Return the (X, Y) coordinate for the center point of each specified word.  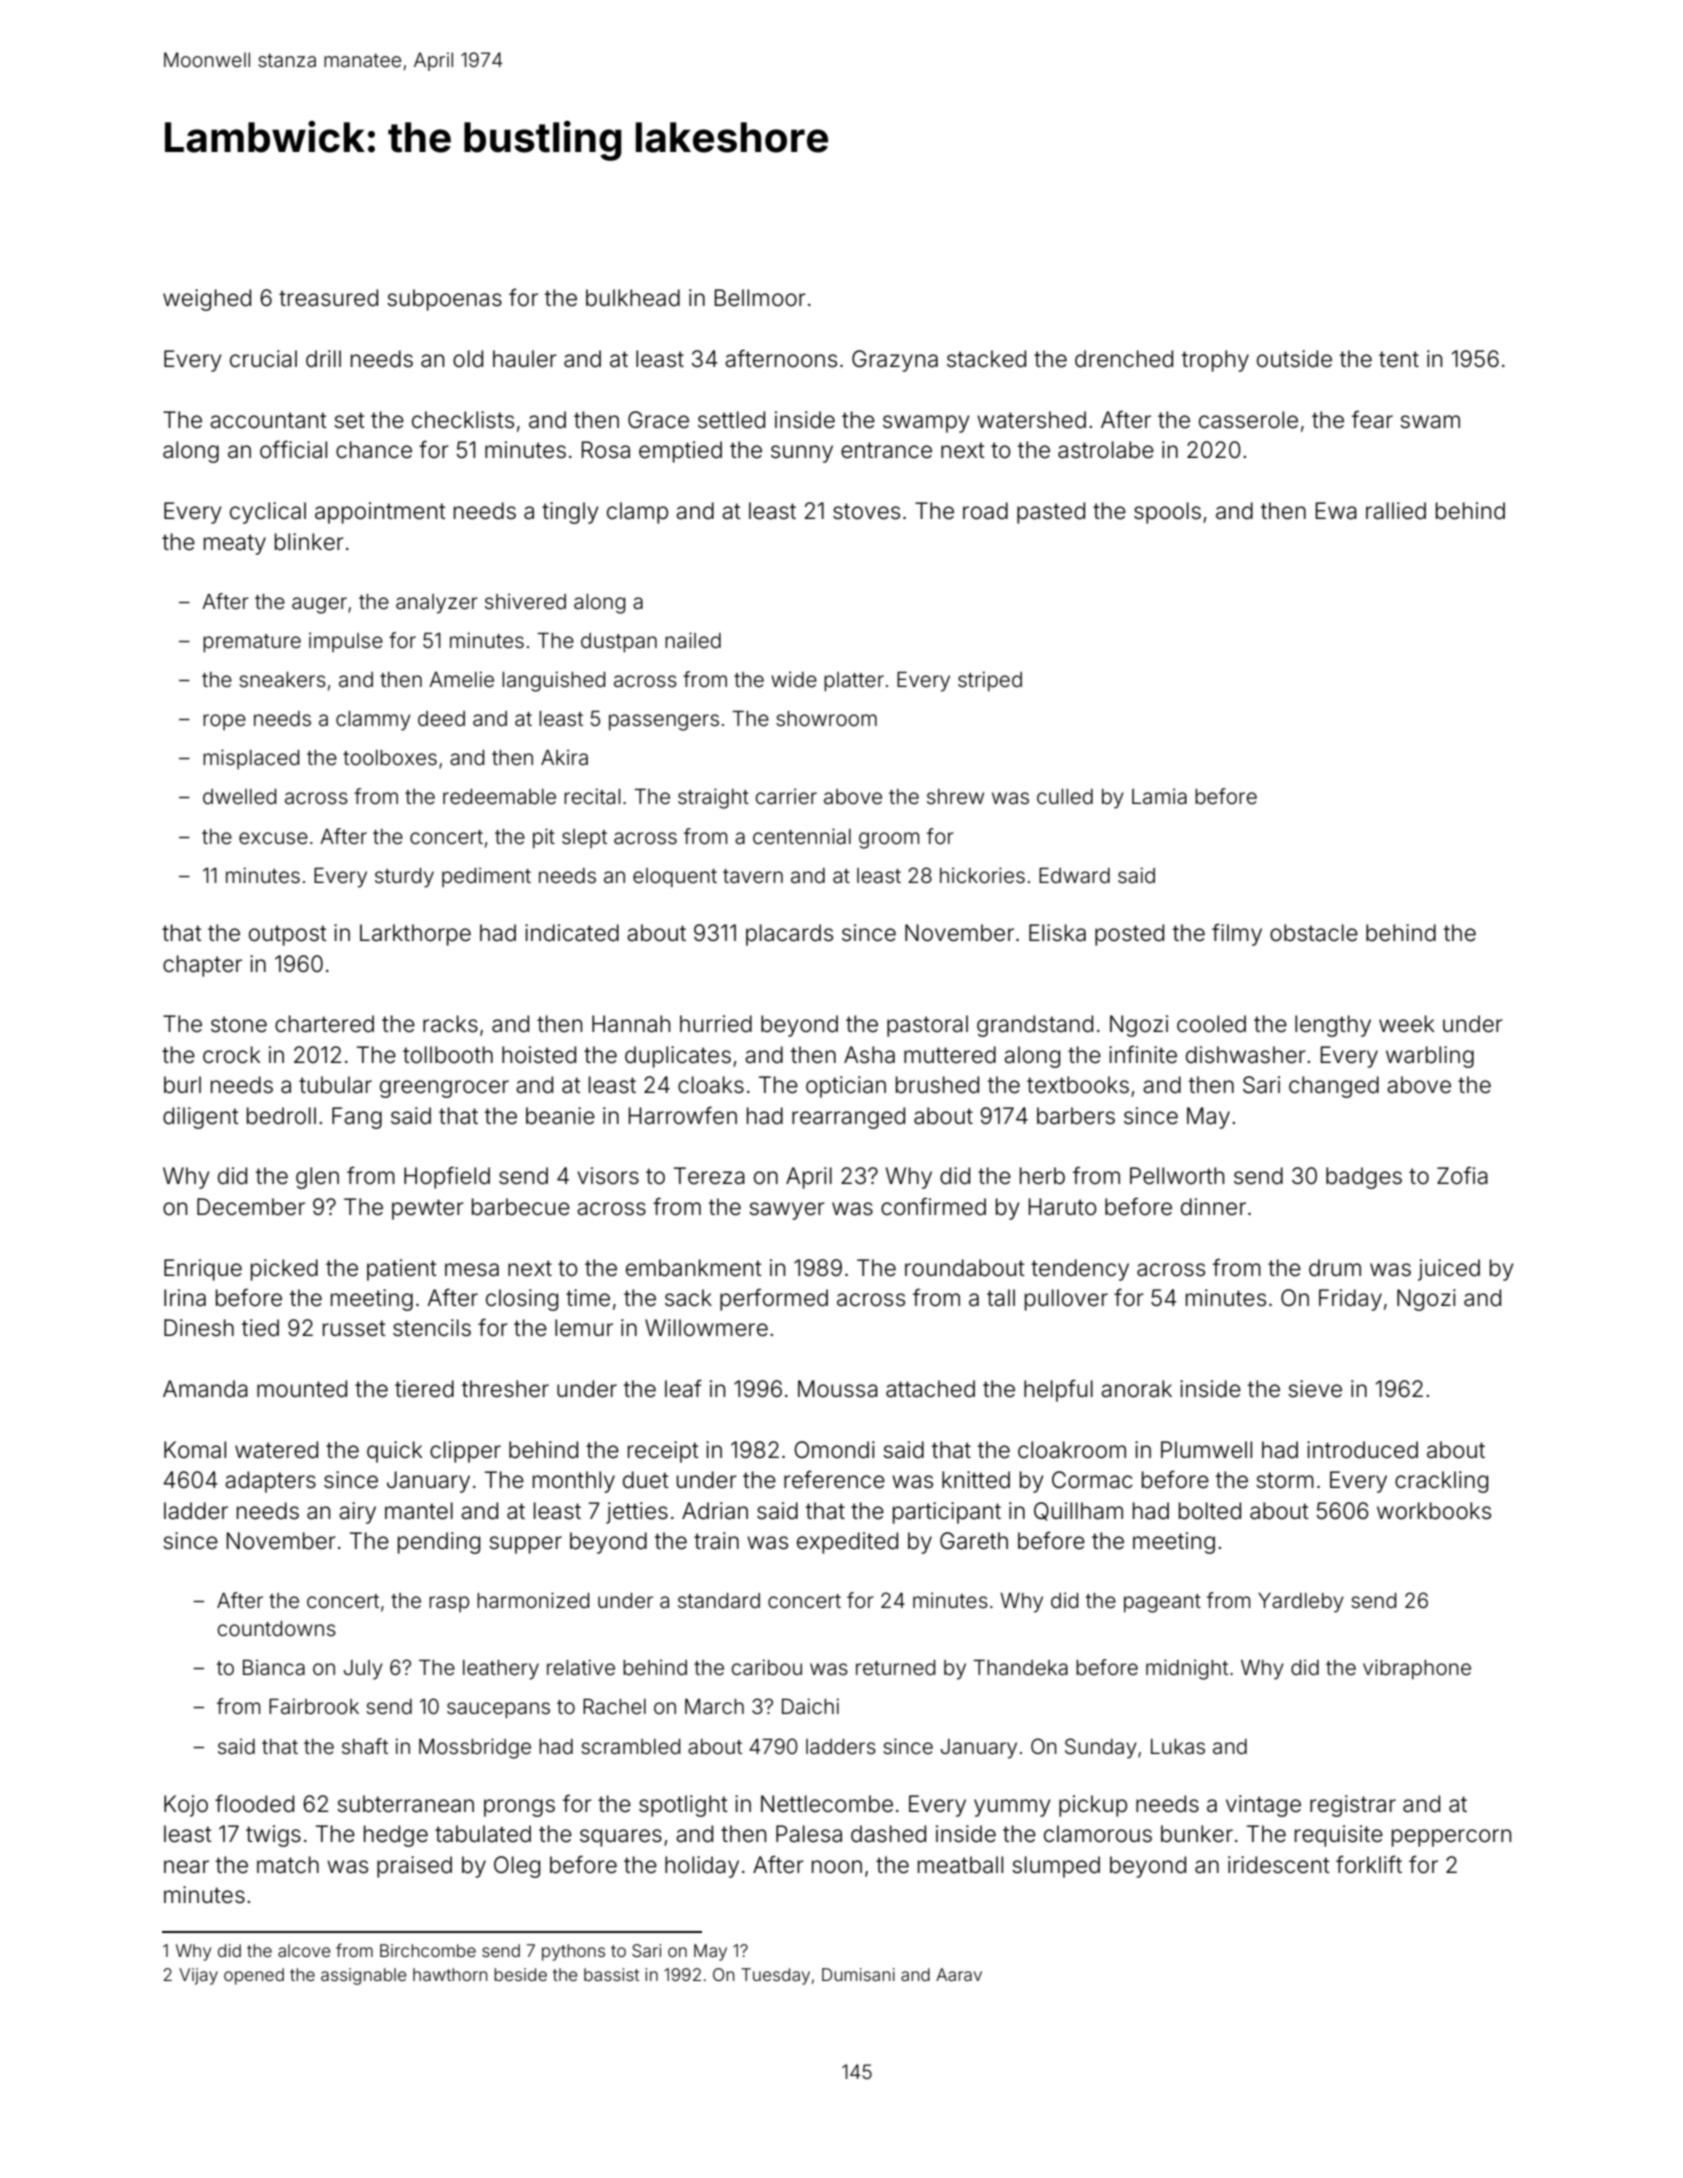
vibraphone (1417, 1669)
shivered (525, 601)
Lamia (1159, 796)
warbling (1430, 1057)
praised (414, 1867)
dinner (1213, 1207)
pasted (1051, 513)
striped (990, 681)
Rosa (606, 450)
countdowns (276, 1629)
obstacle (1314, 933)
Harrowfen (683, 1115)
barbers (1076, 1116)
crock (231, 1055)
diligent (201, 1118)
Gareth (974, 1541)
